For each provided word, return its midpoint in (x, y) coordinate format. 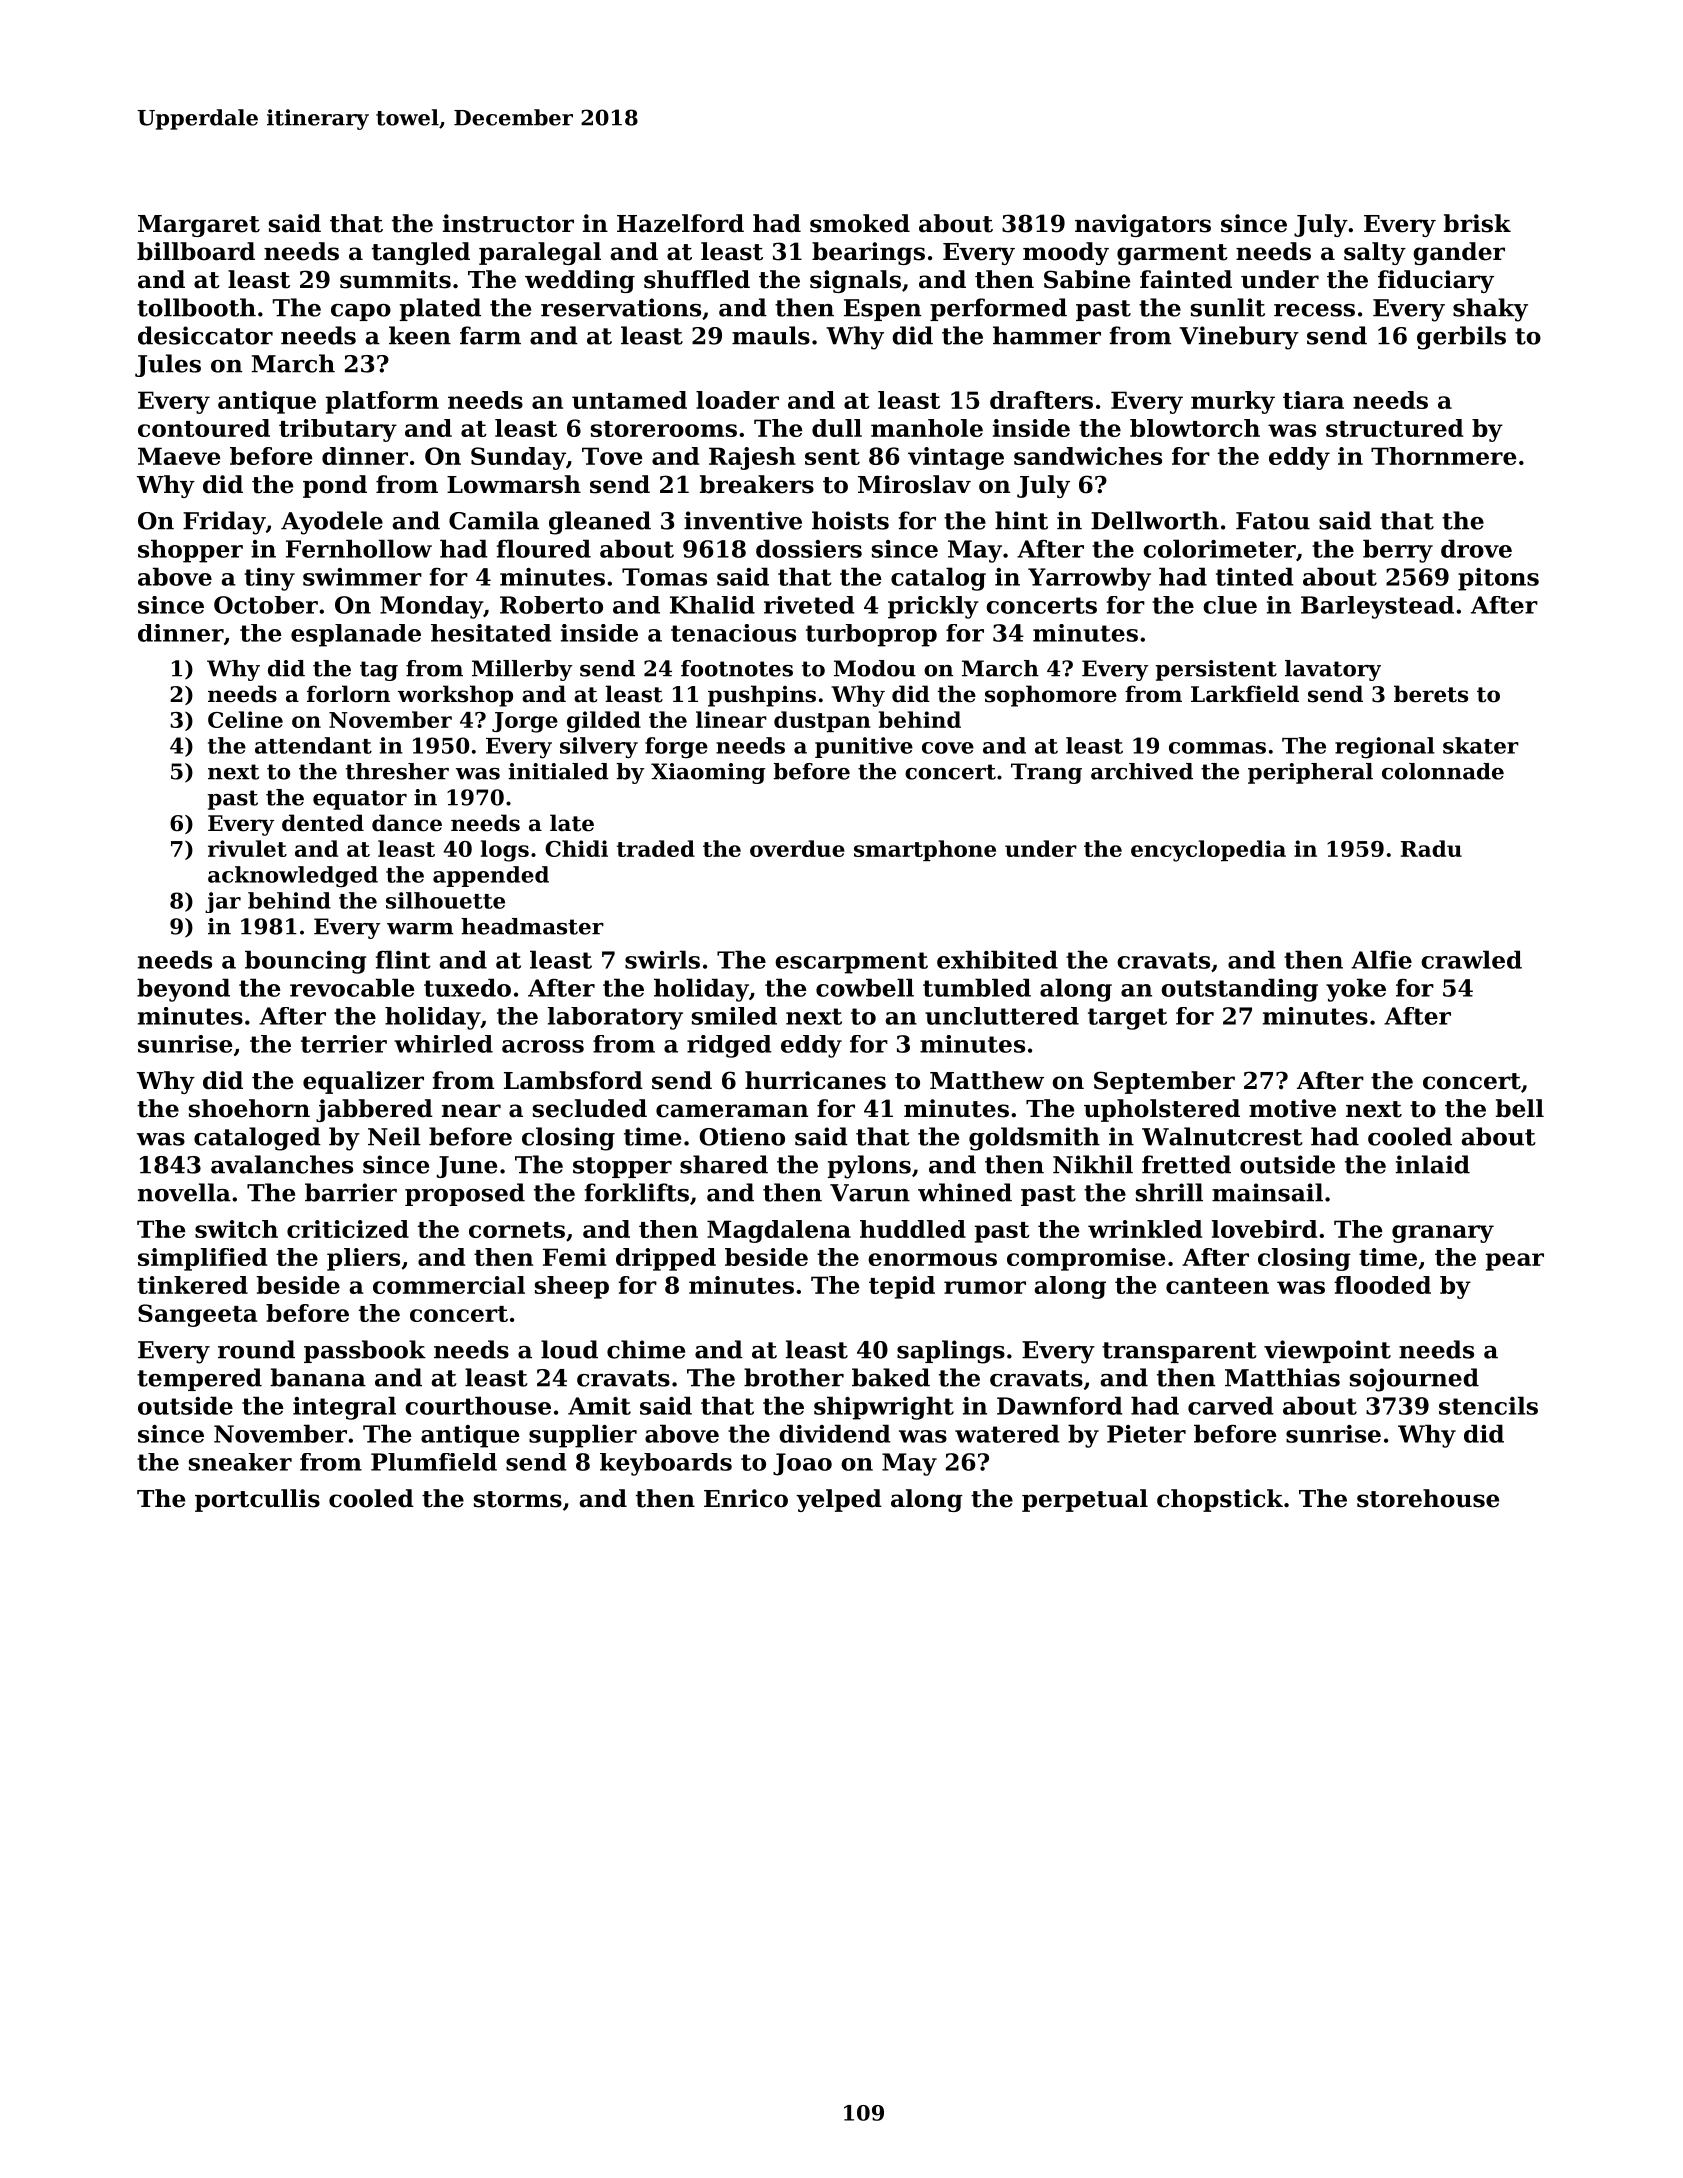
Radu (1431, 848)
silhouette (445, 900)
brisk (1477, 223)
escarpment (851, 963)
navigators (1143, 225)
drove (1476, 548)
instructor (508, 223)
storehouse (1428, 1498)
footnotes (737, 668)
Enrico (746, 1498)
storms (518, 1499)
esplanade (356, 635)
